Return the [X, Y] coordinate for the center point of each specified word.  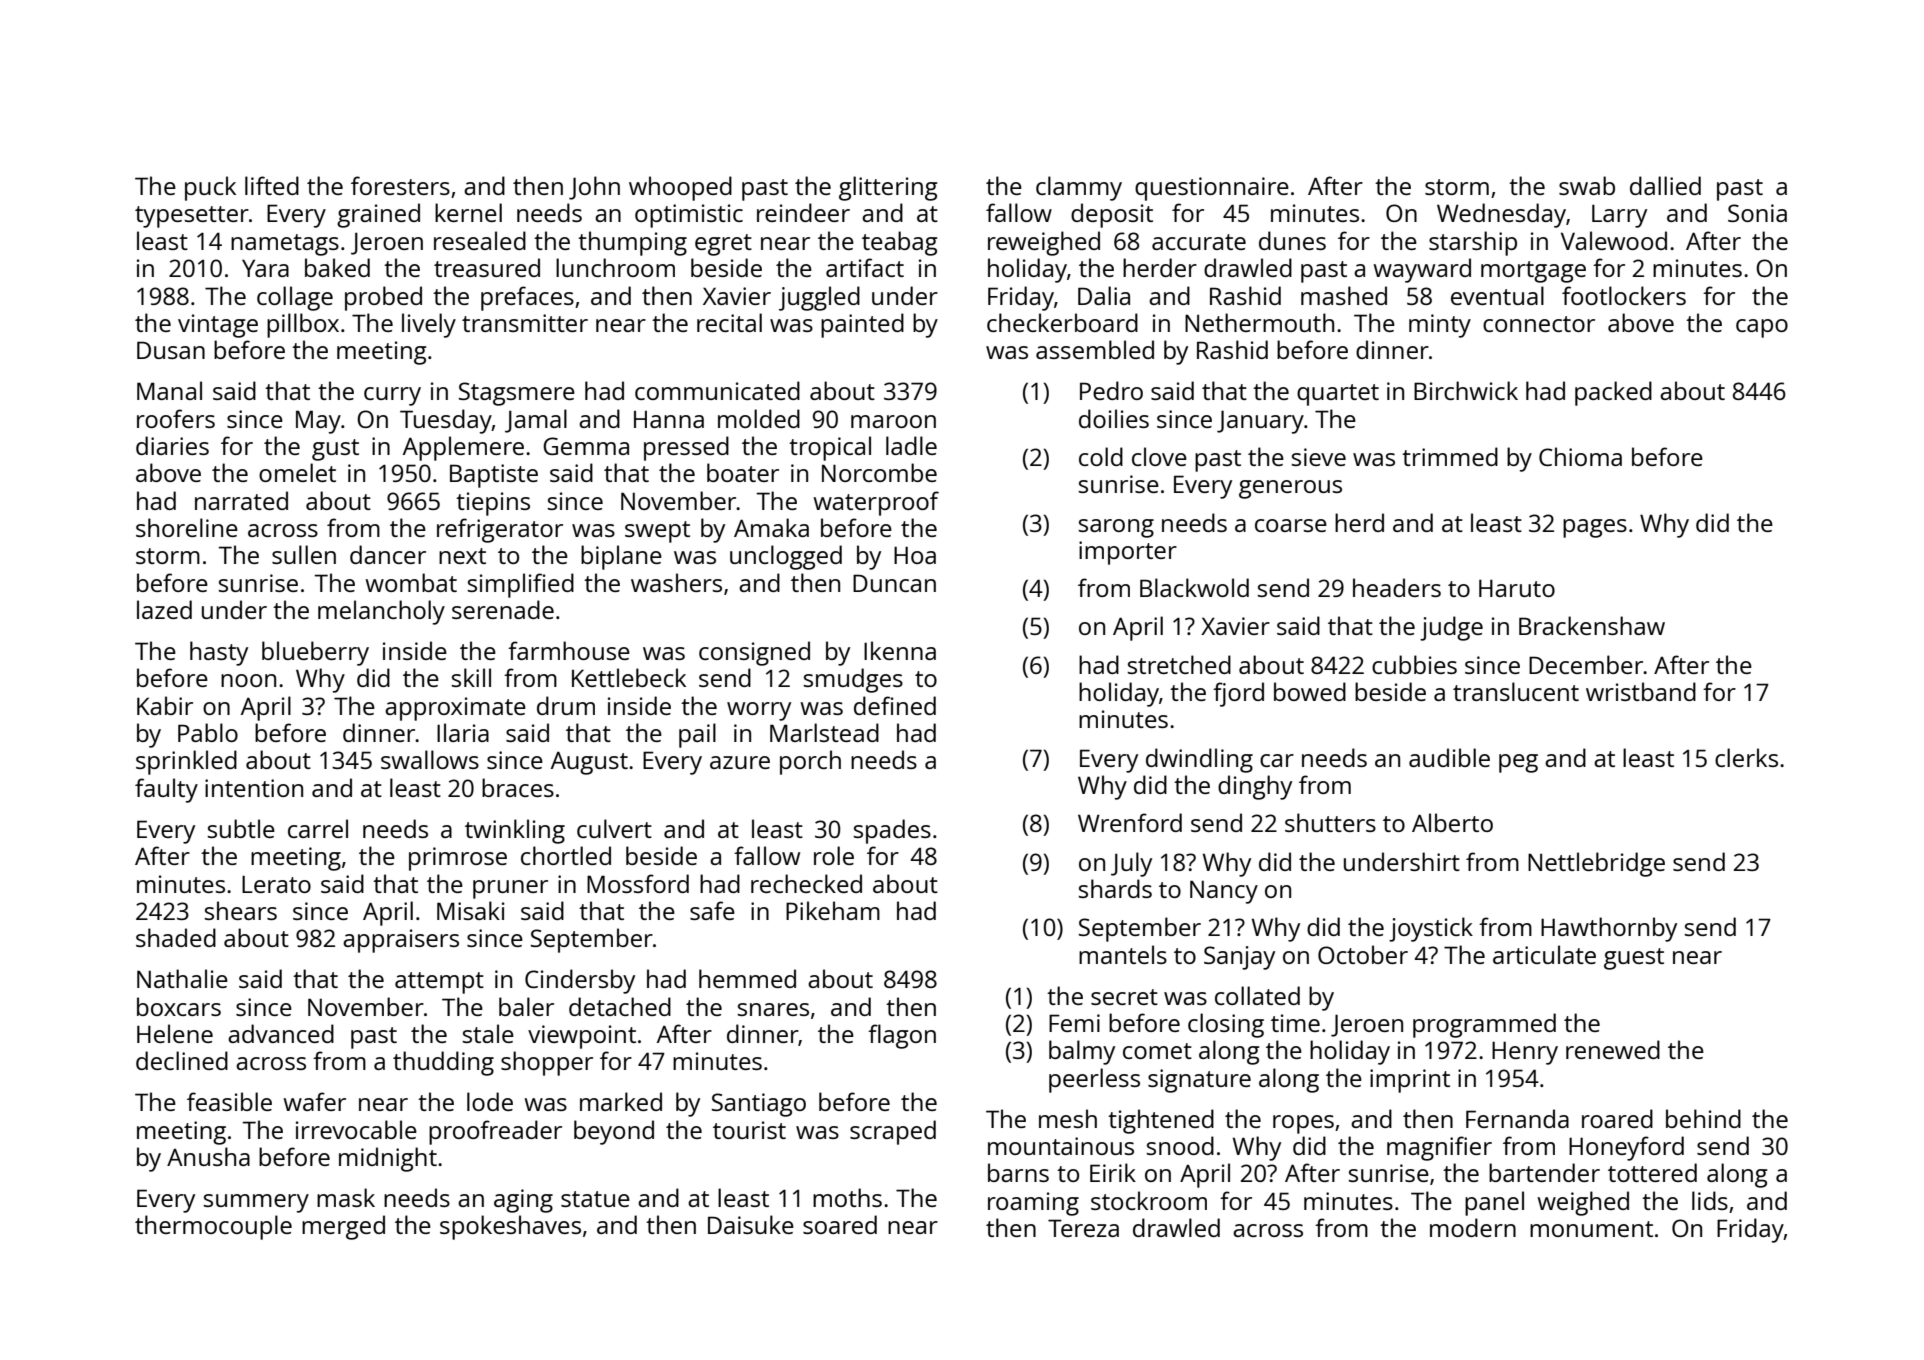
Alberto [1452, 822]
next [462, 556]
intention [254, 788]
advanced [281, 1033]
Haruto [1517, 588]
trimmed [1450, 456]
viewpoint [582, 1037]
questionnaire [1212, 189]
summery [256, 1203]
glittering [888, 188]
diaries [172, 445]
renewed [1613, 1049]
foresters [400, 185]
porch [810, 762]
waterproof [876, 503]
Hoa [915, 555]
